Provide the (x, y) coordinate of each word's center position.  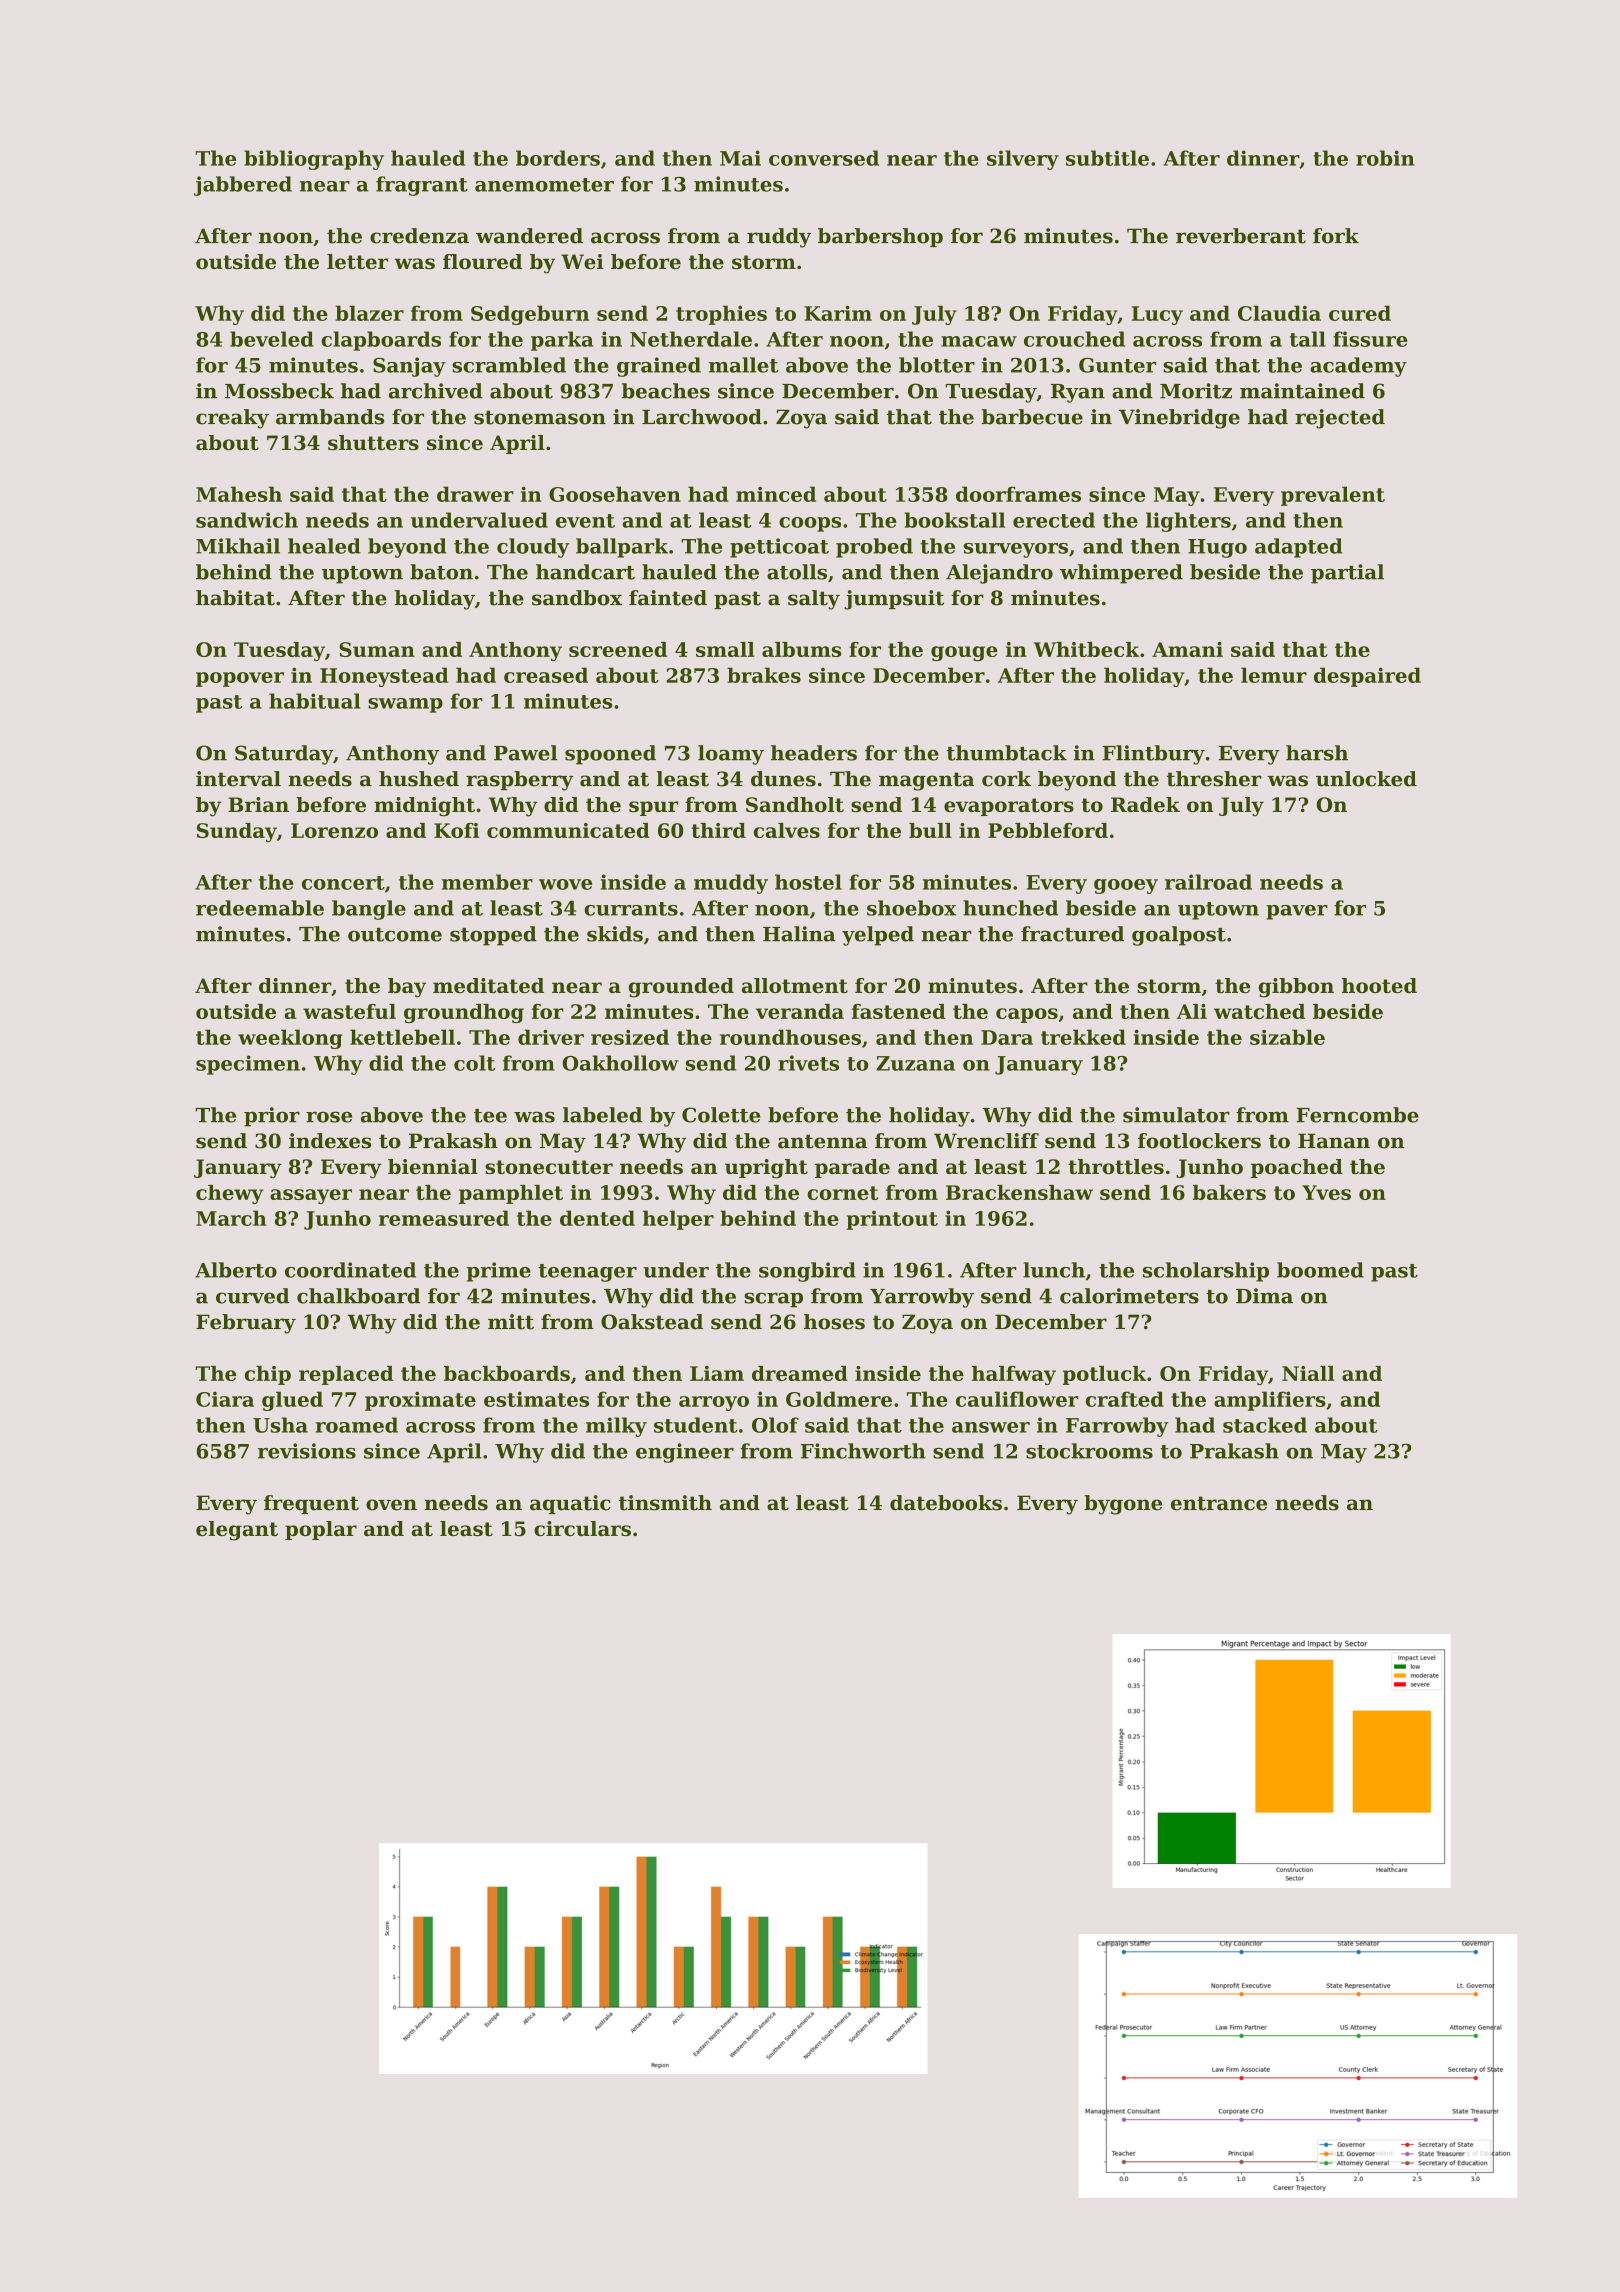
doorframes (1018, 494)
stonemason (540, 417)
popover (240, 679)
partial (1347, 574)
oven (391, 1505)
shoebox (911, 908)
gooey (1126, 886)
